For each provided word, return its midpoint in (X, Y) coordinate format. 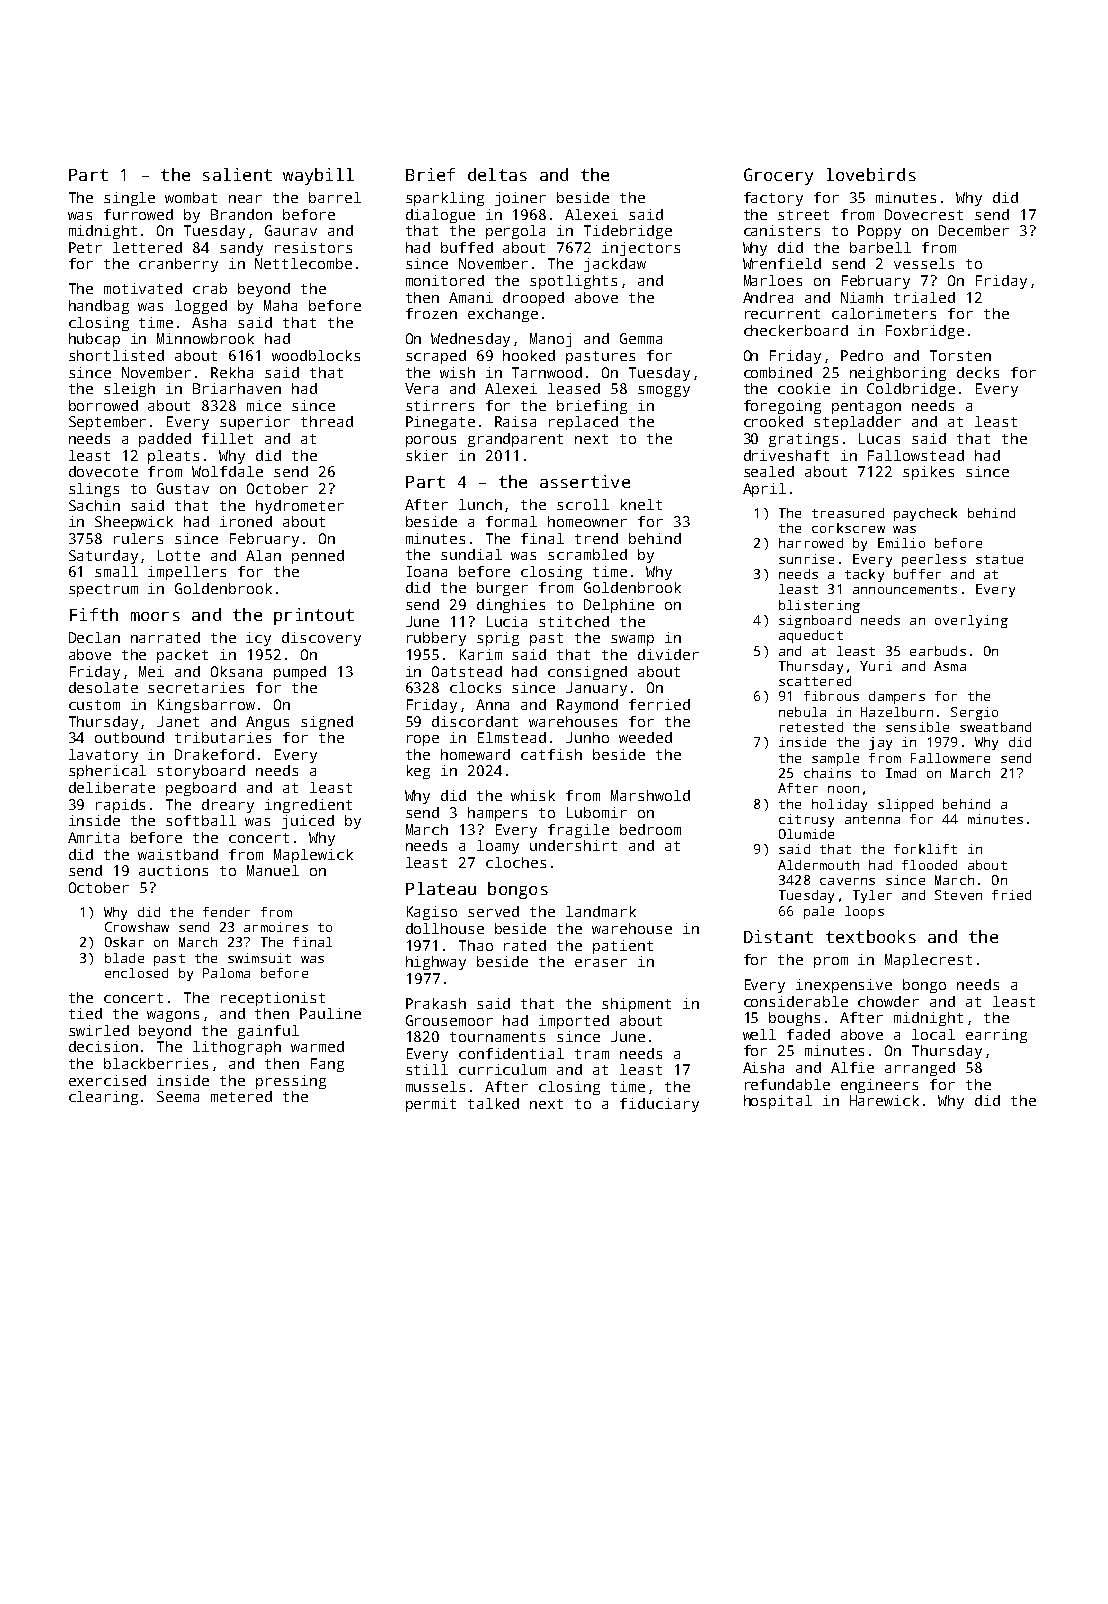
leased (574, 388)
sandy (241, 249)
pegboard (201, 789)
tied (85, 1013)
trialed (924, 297)
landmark (601, 911)
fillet (227, 438)
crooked (773, 421)
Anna (492, 704)
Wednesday (470, 340)
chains (827, 773)
